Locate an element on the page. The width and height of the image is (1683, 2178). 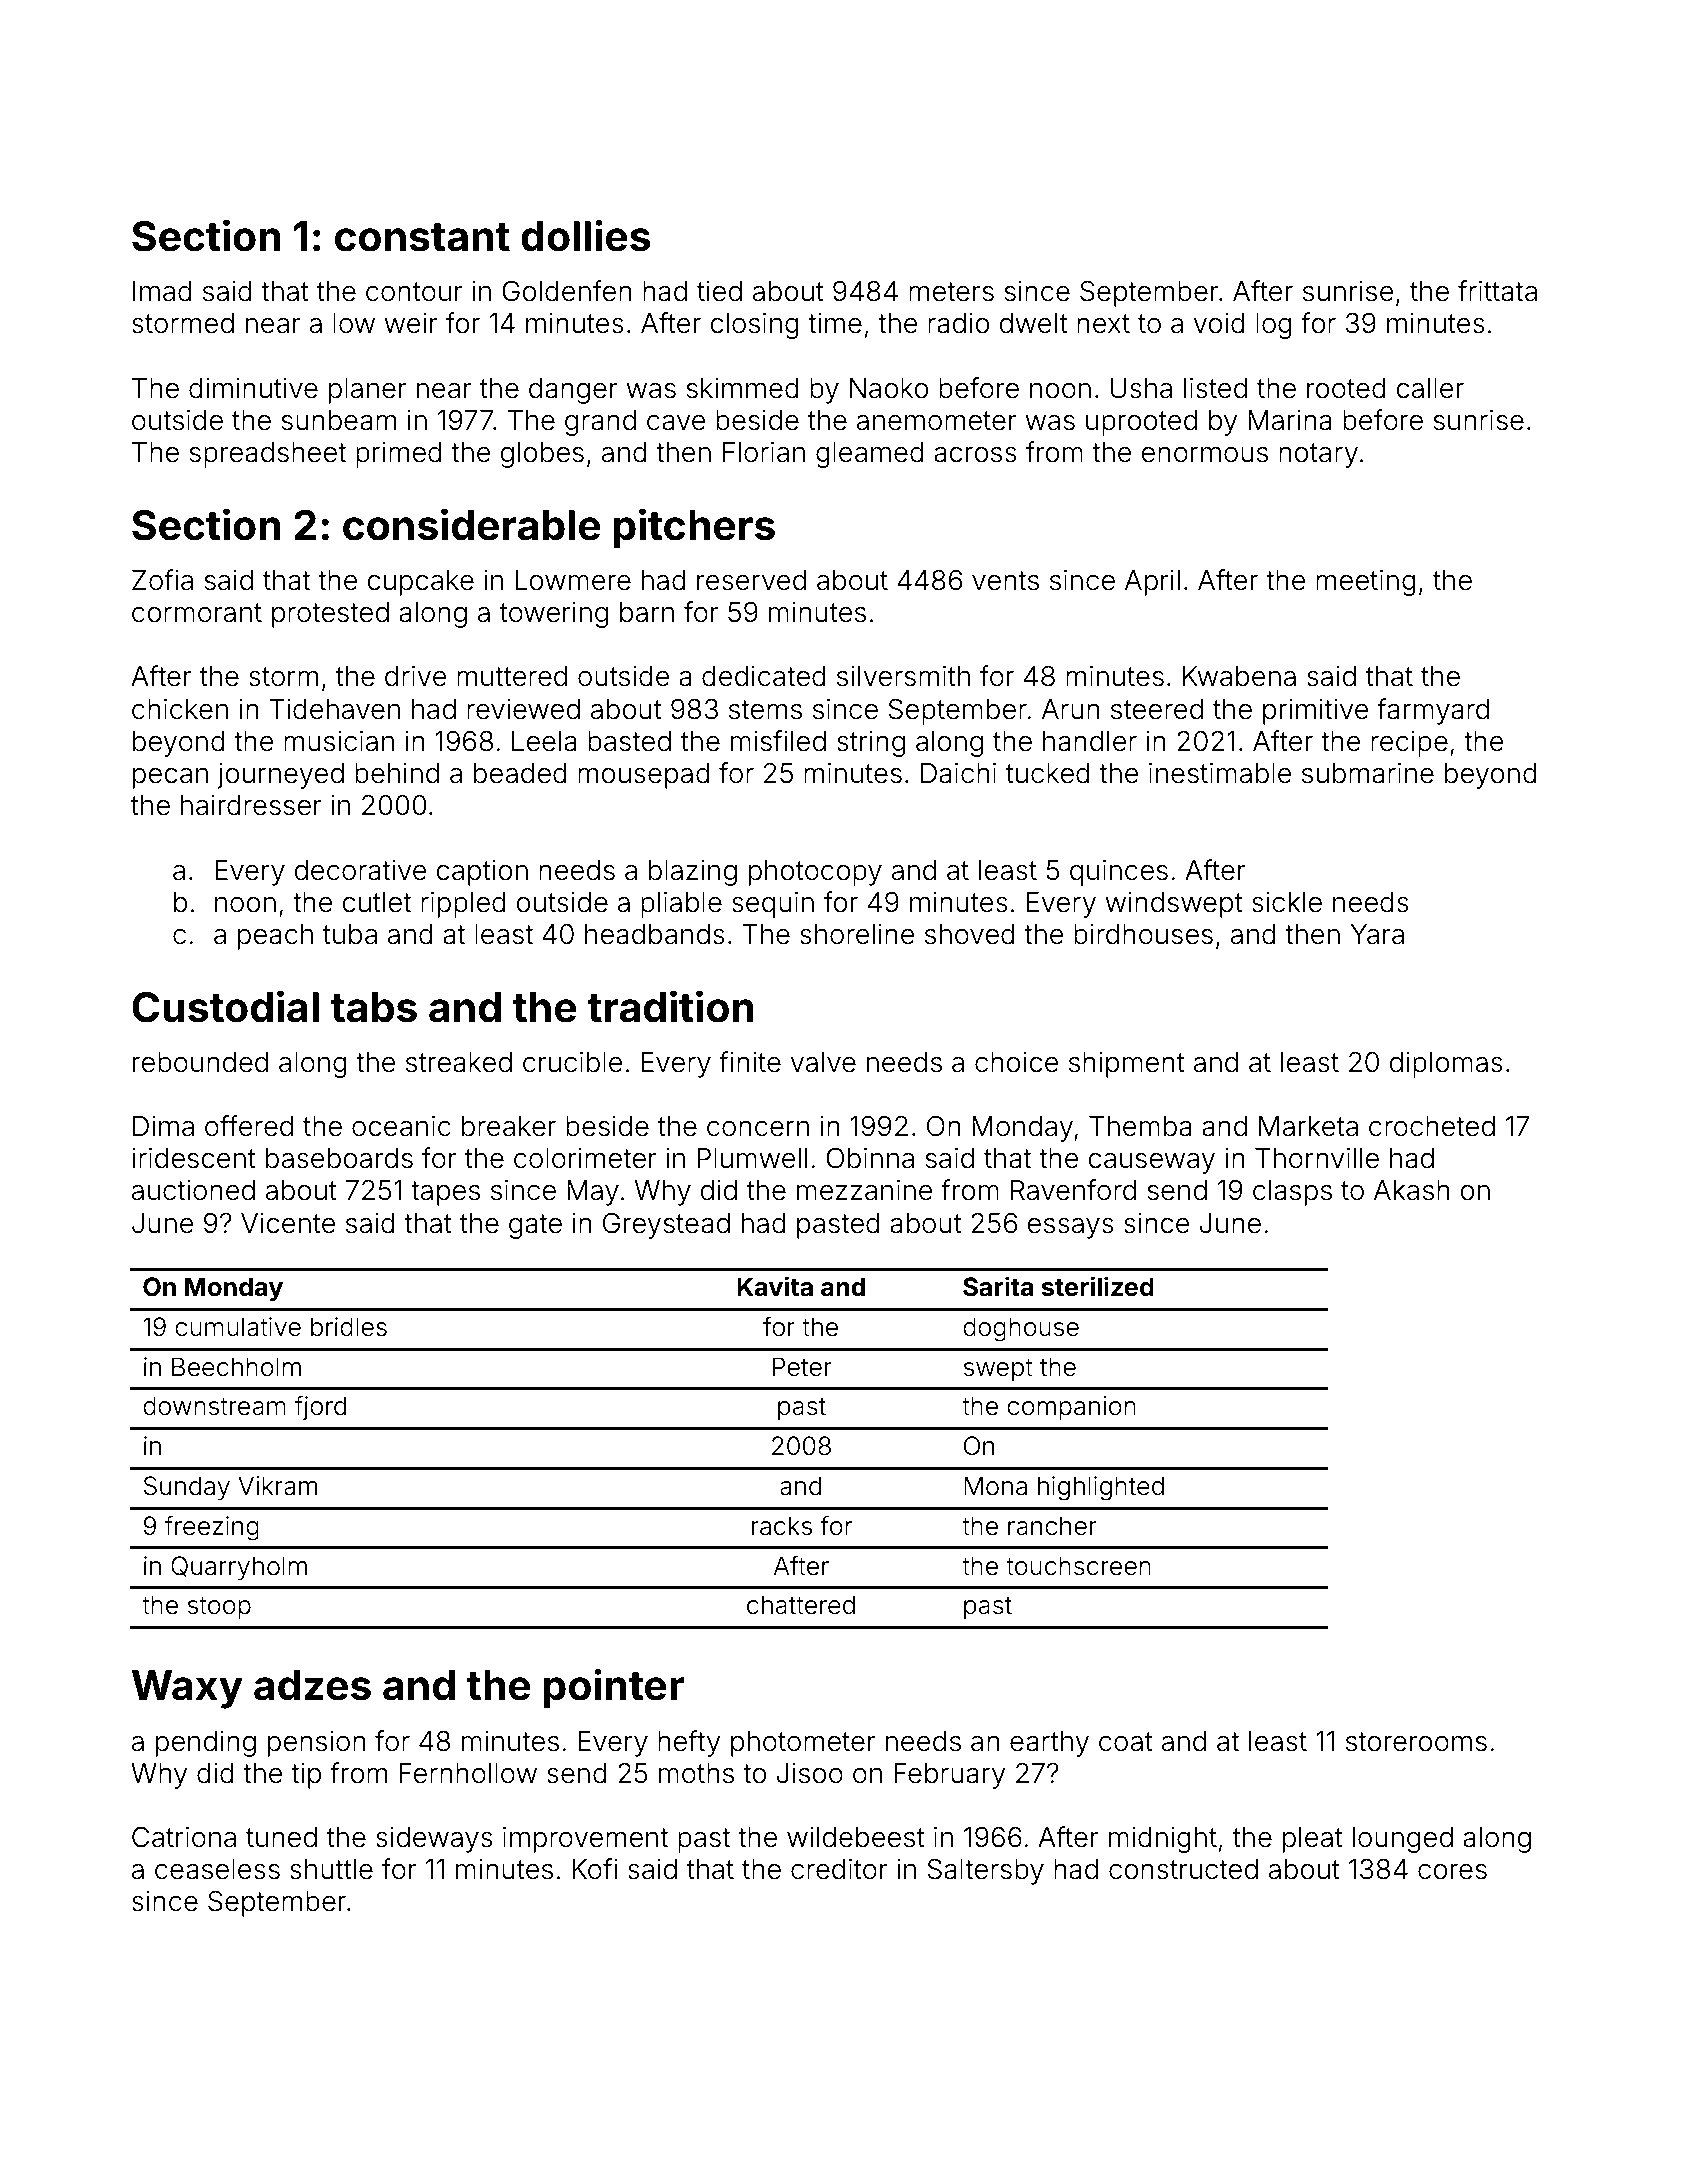
touchscreen is located at coordinates (1078, 1566).
